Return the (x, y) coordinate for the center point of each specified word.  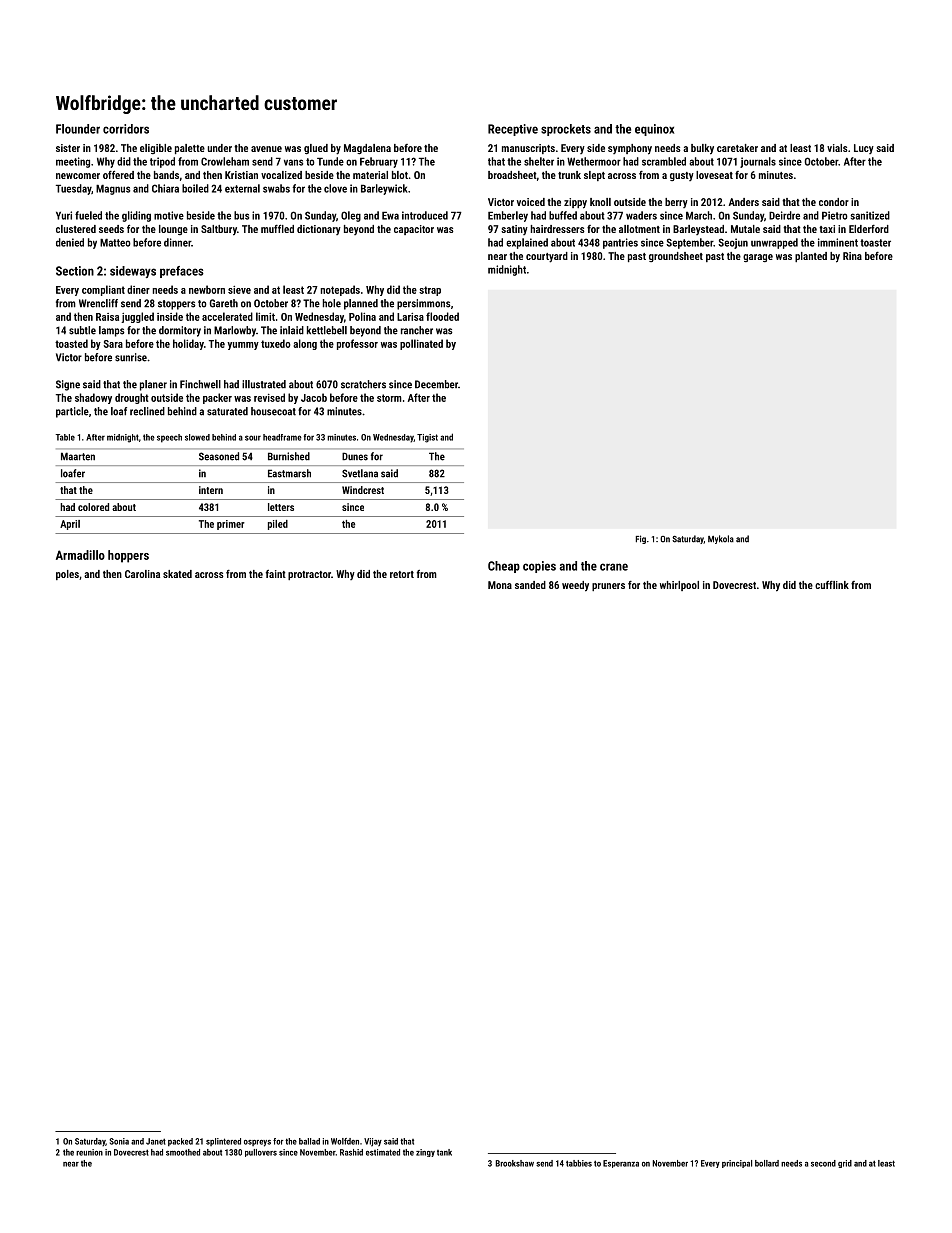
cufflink (832, 585)
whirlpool (679, 586)
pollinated (421, 344)
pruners (608, 587)
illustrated (264, 384)
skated (177, 574)
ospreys (257, 1143)
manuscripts (528, 149)
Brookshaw (514, 1163)
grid (845, 1164)
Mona (500, 585)
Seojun (733, 243)
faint (276, 574)
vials (837, 148)
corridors (126, 129)
